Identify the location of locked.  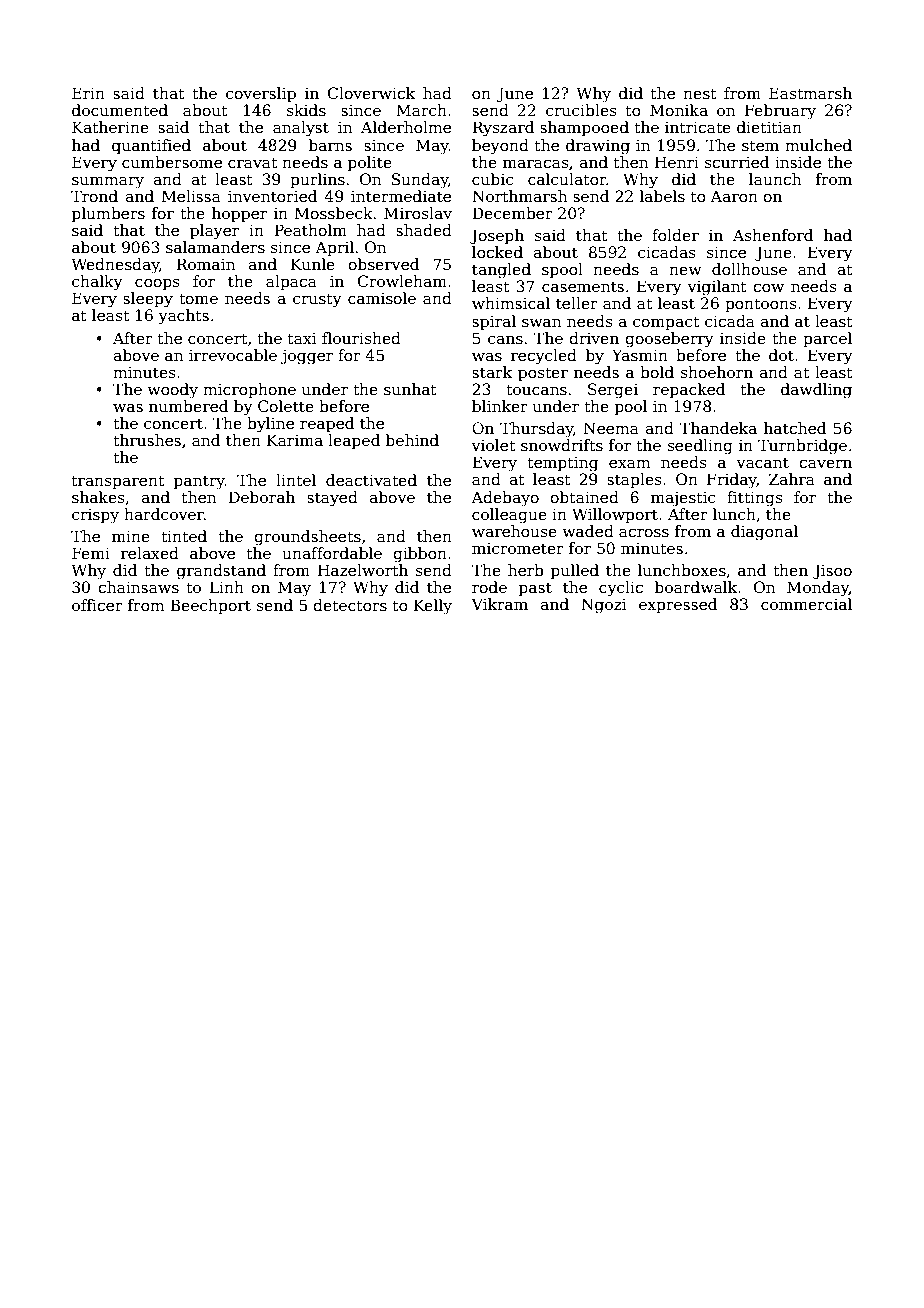
(497, 252).
